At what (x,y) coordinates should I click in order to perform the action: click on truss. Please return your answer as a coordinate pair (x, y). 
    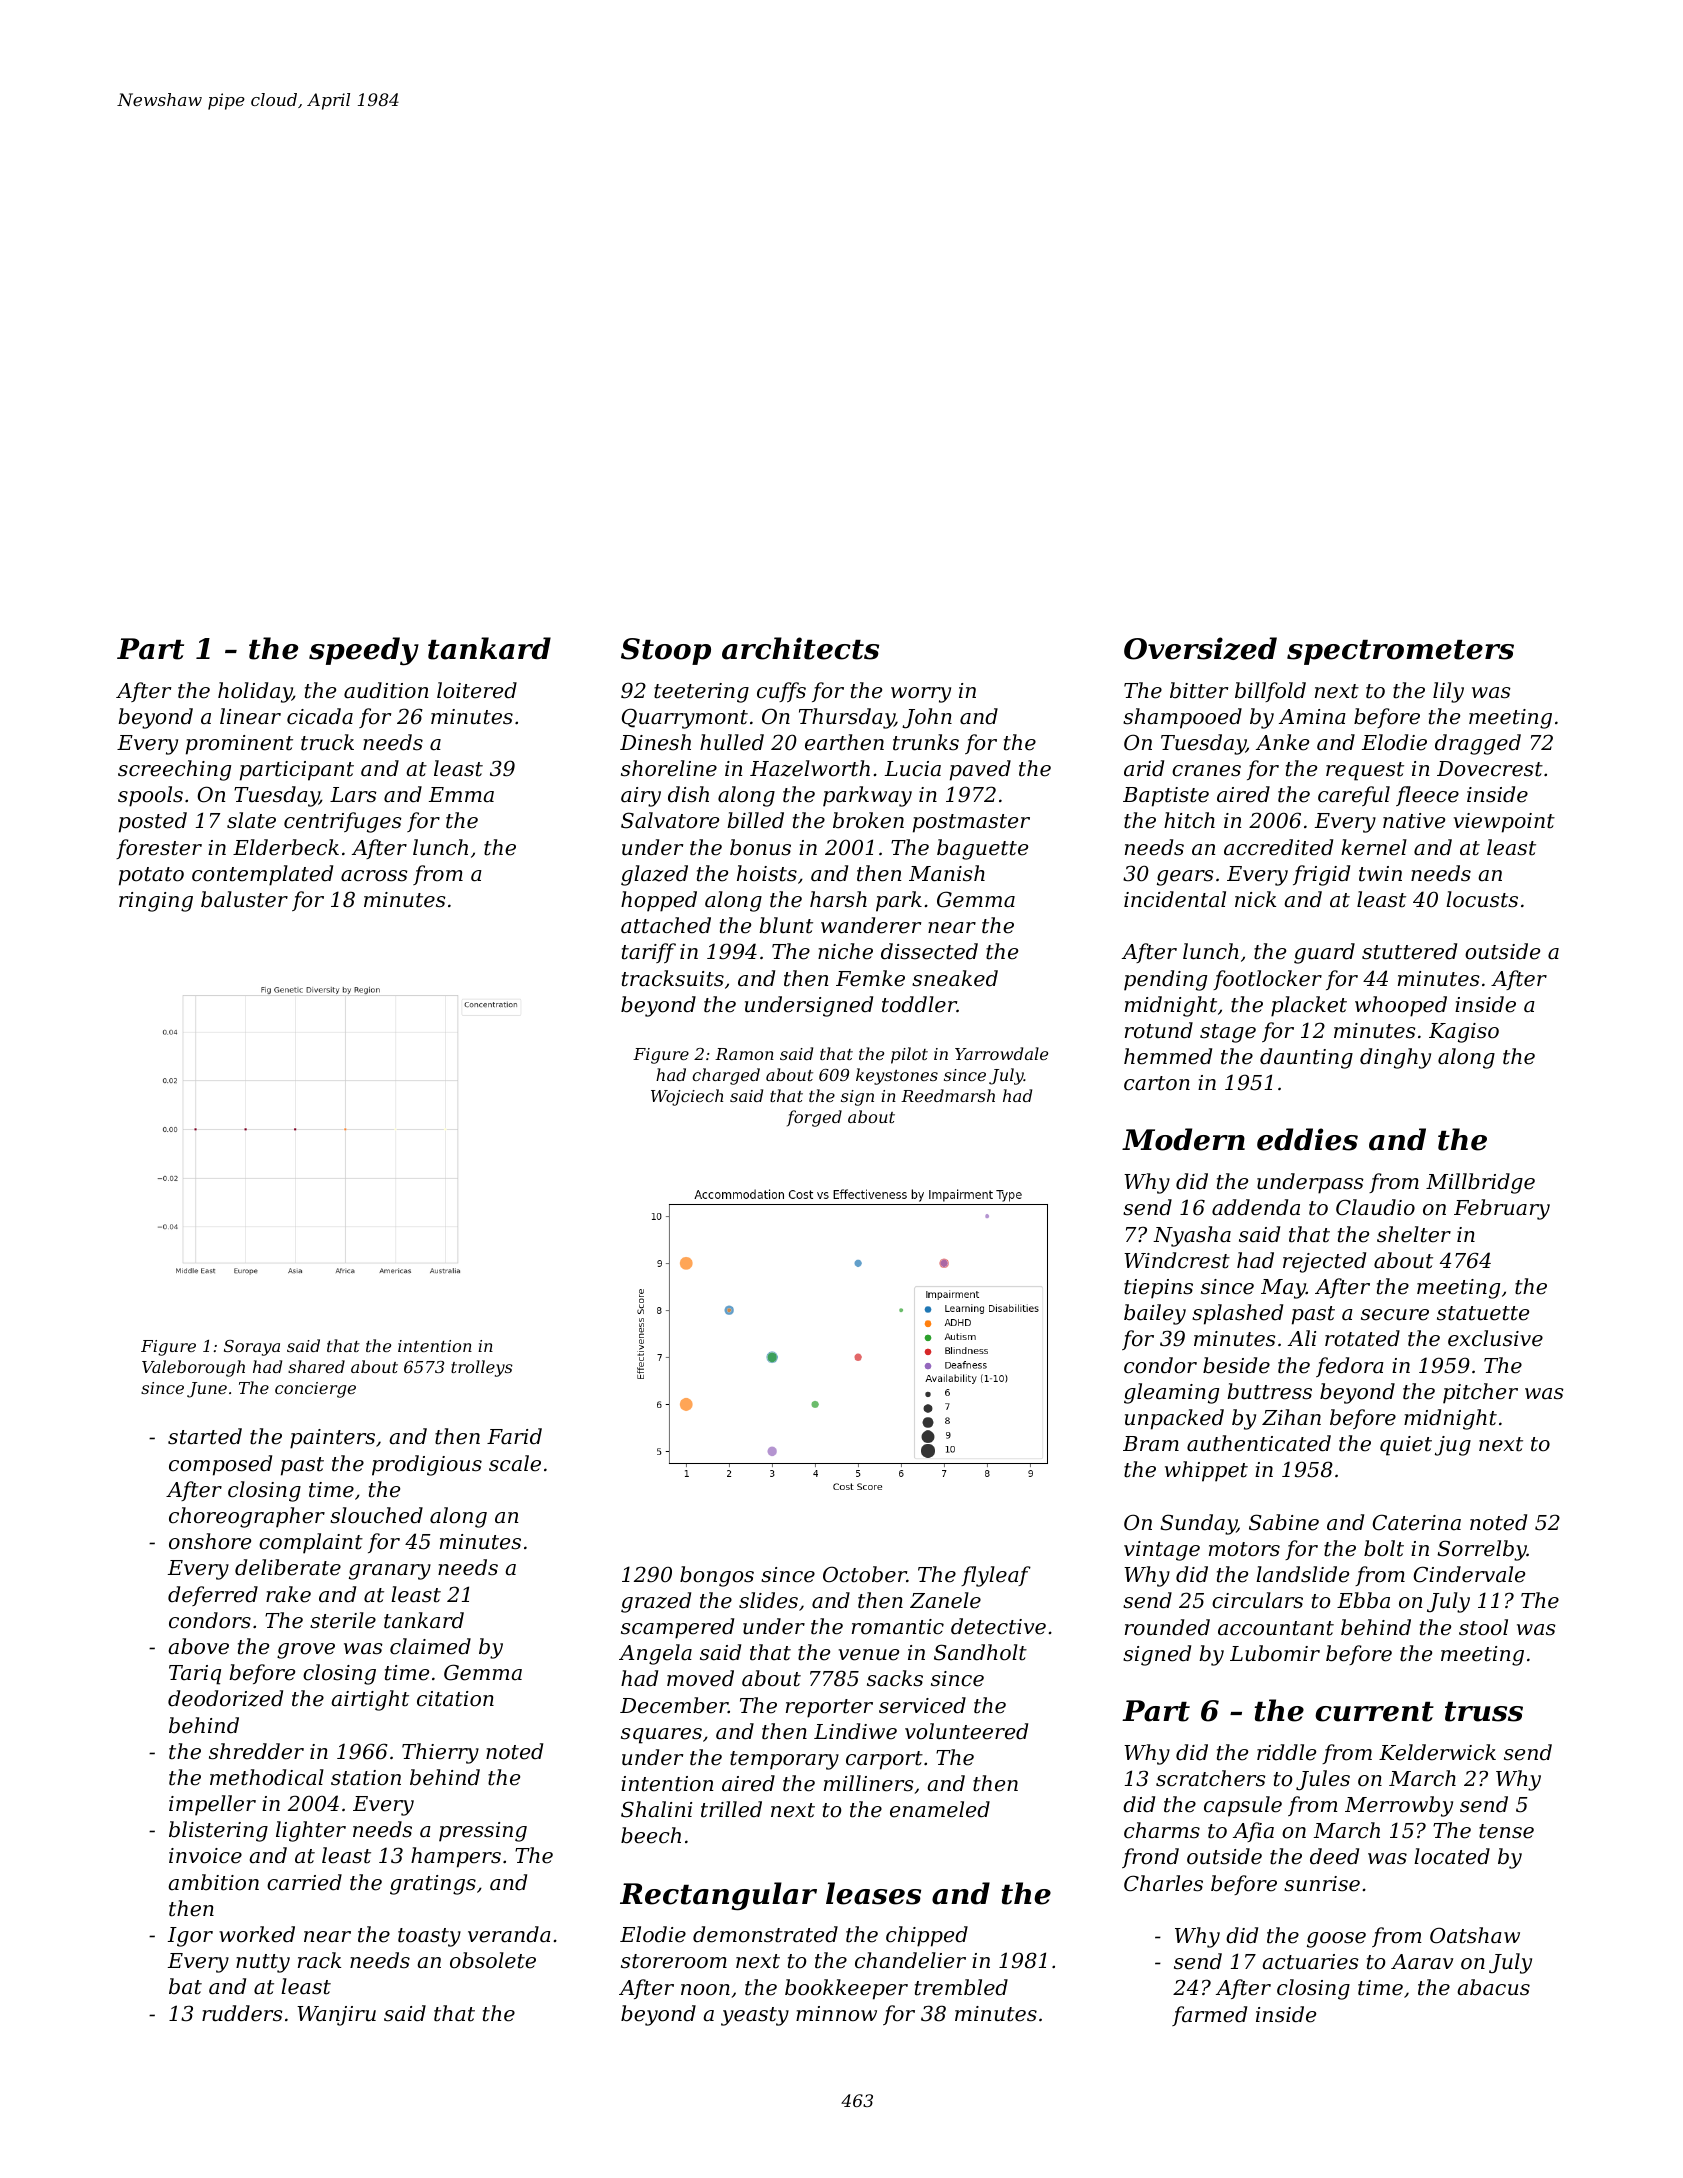
    Looking at the image, I should click on (1484, 1712).
